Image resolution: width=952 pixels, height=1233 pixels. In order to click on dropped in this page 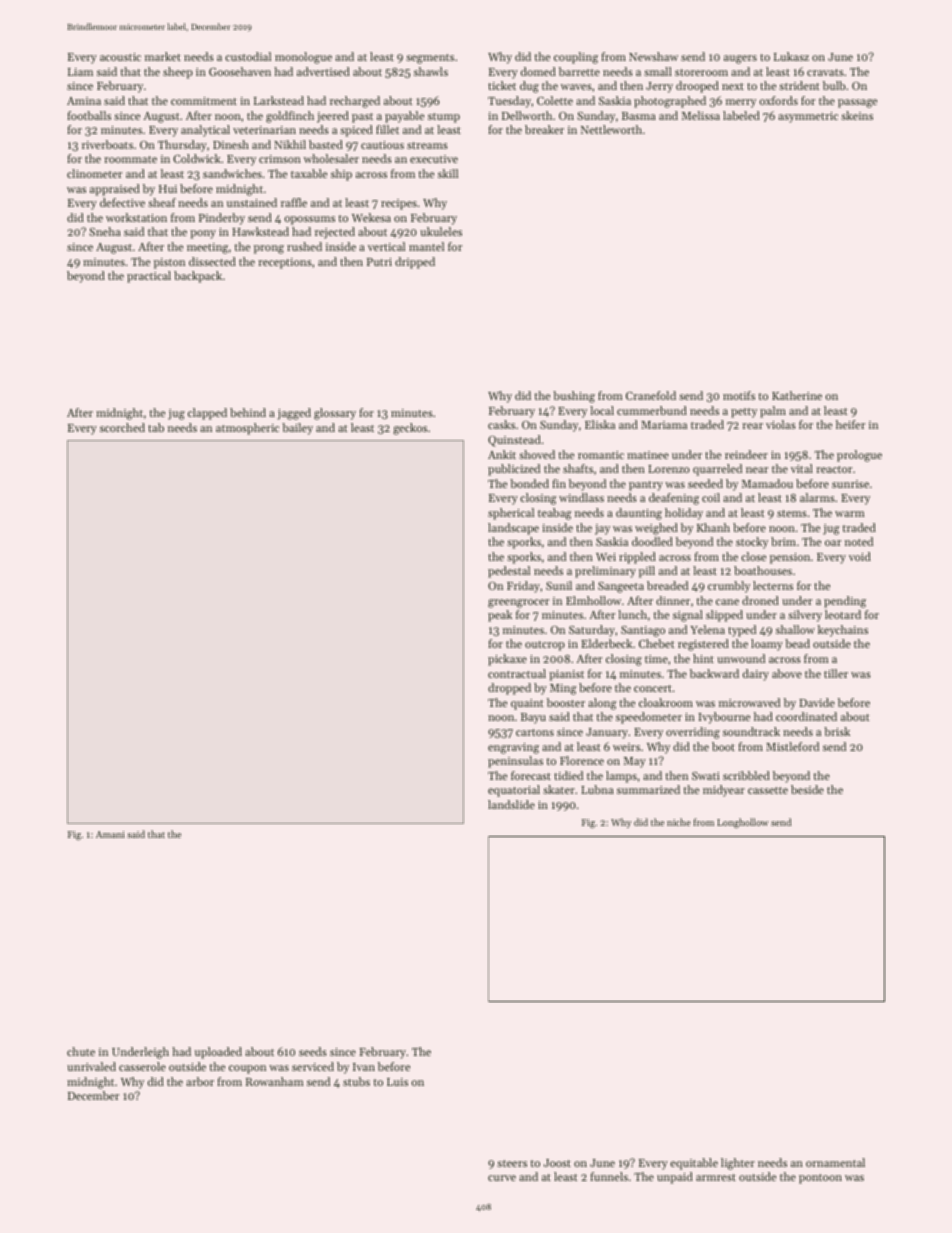, I will do `click(509, 689)`.
